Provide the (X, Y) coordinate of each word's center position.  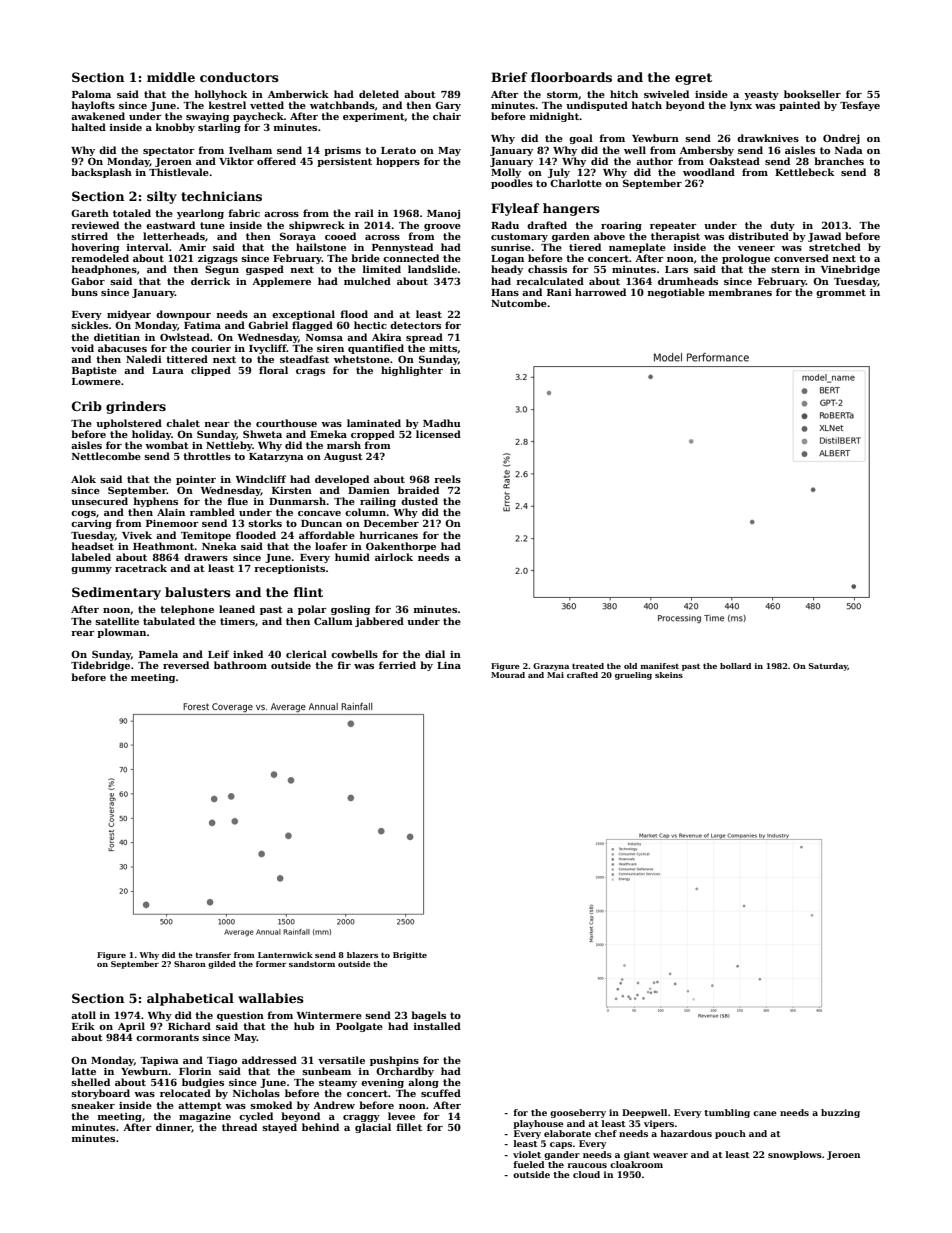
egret (693, 79)
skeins (669, 675)
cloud (586, 1174)
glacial (373, 1128)
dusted (419, 501)
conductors (239, 77)
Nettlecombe (106, 456)
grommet (841, 293)
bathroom (240, 665)
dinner (174, 1128)
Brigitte (410, 956)
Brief (509, 77)
